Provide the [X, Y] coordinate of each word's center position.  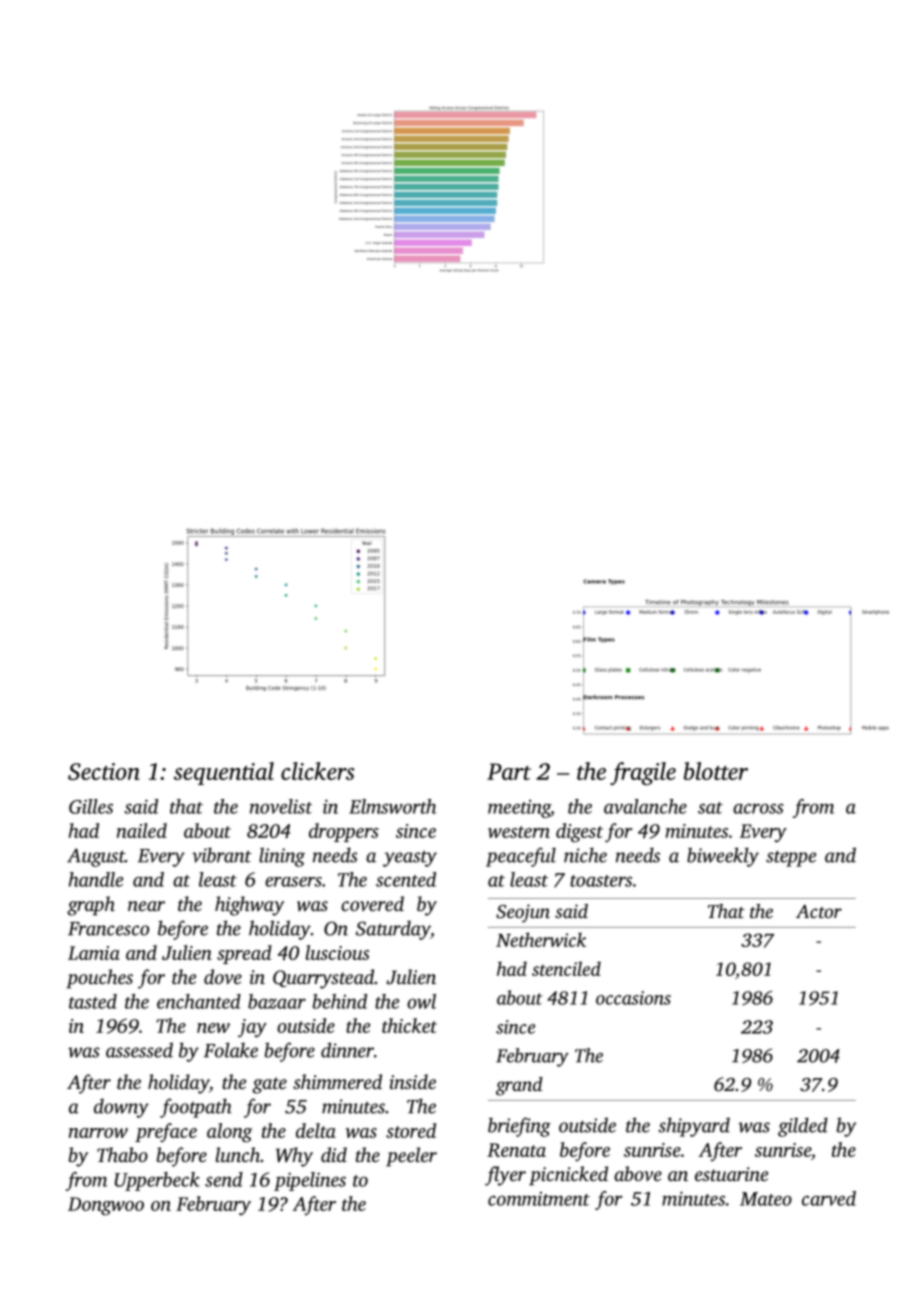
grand [519, 1086]
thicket [409, 1025]
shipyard [694, 1127]
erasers [293, 882]
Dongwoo [106, 1206]
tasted [93, 1001]
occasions [633, 998]
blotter [716, 771]
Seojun [523, 913]
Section [104, 771]
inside [413, 1081]
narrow [98, 1133]
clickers [318, 771]
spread [244, 954]
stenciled [566, 968]
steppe [791, 859]
